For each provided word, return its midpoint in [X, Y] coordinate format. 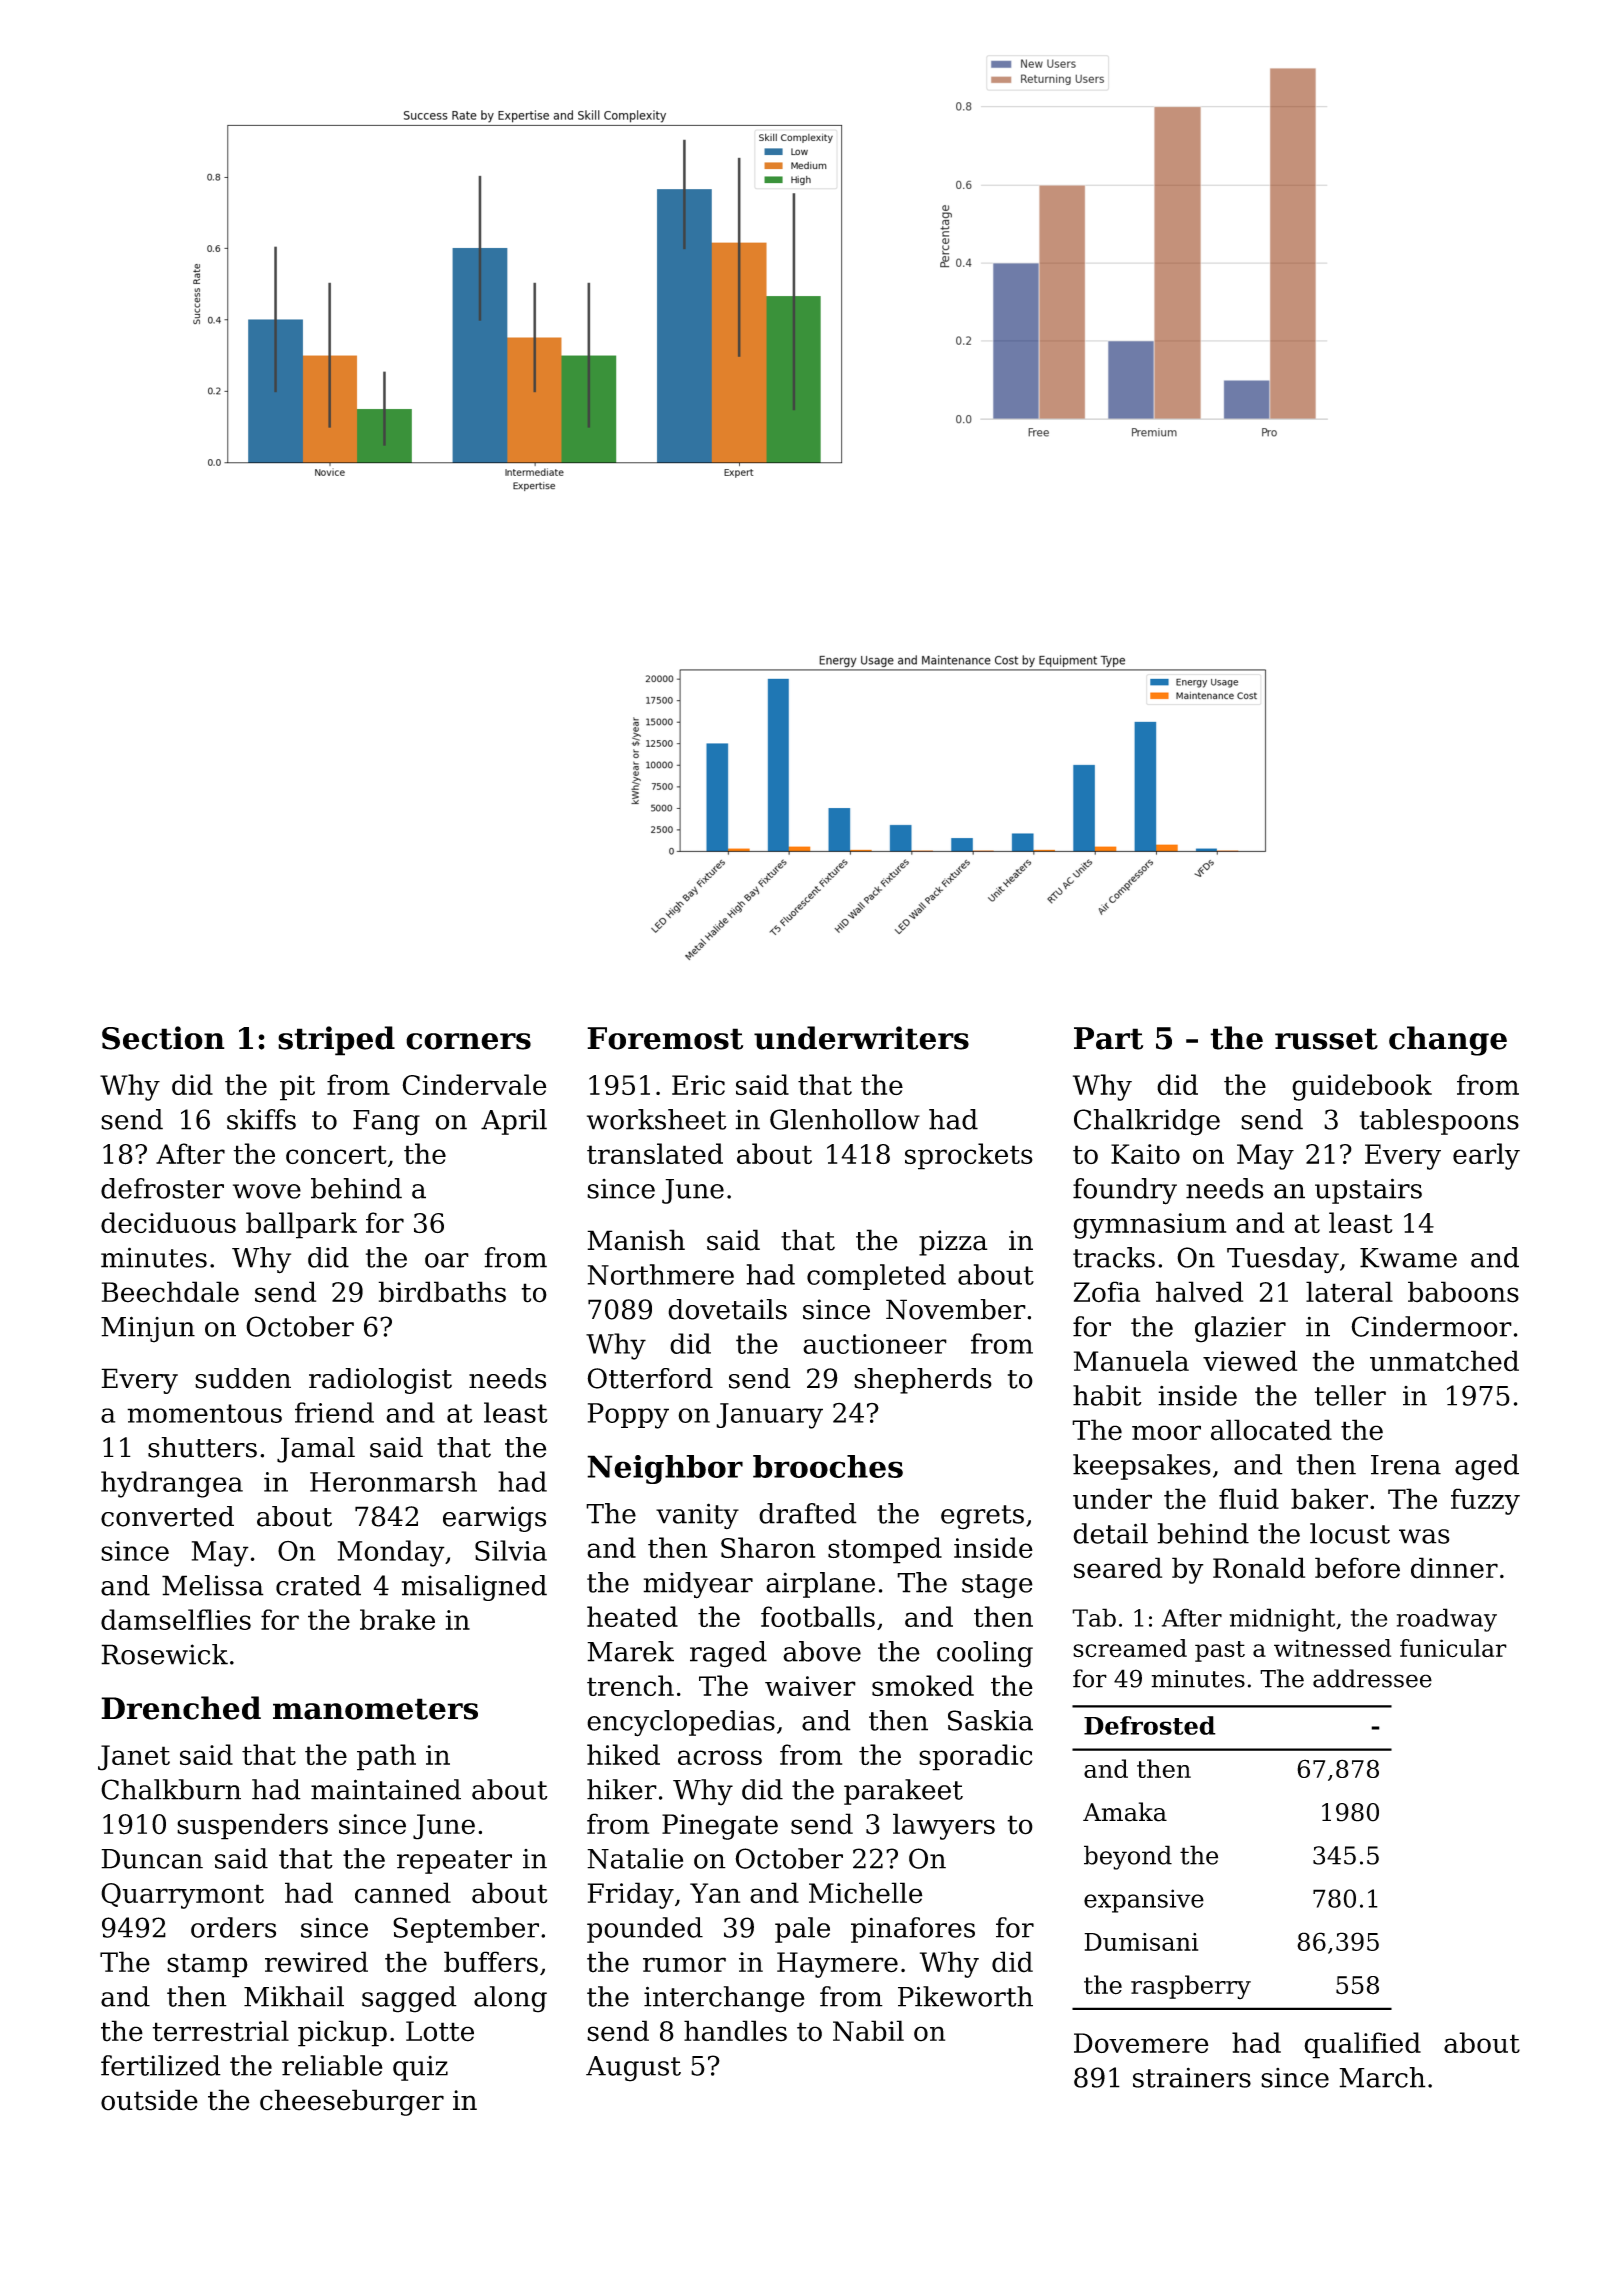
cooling [985, 1654]
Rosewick [164, 1654]
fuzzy [1485, 1501]
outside [149, 2100]
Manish [636, 1240]
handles [735, 2031]
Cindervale [474, 1084]
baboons [1463, 1292]
